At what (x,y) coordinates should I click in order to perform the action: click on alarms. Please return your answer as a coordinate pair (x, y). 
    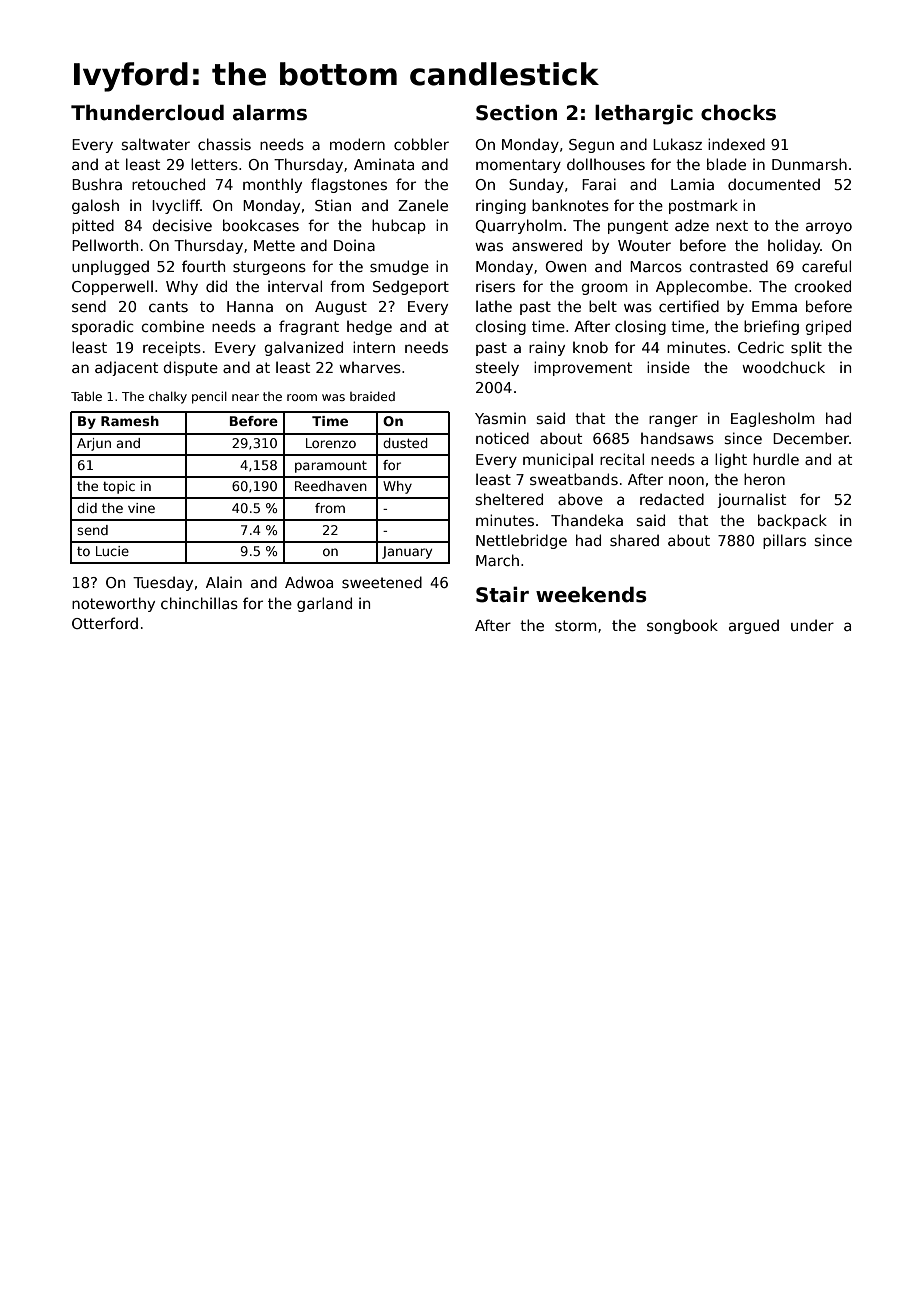
    Looking at the image, I should click on (270, 112).
